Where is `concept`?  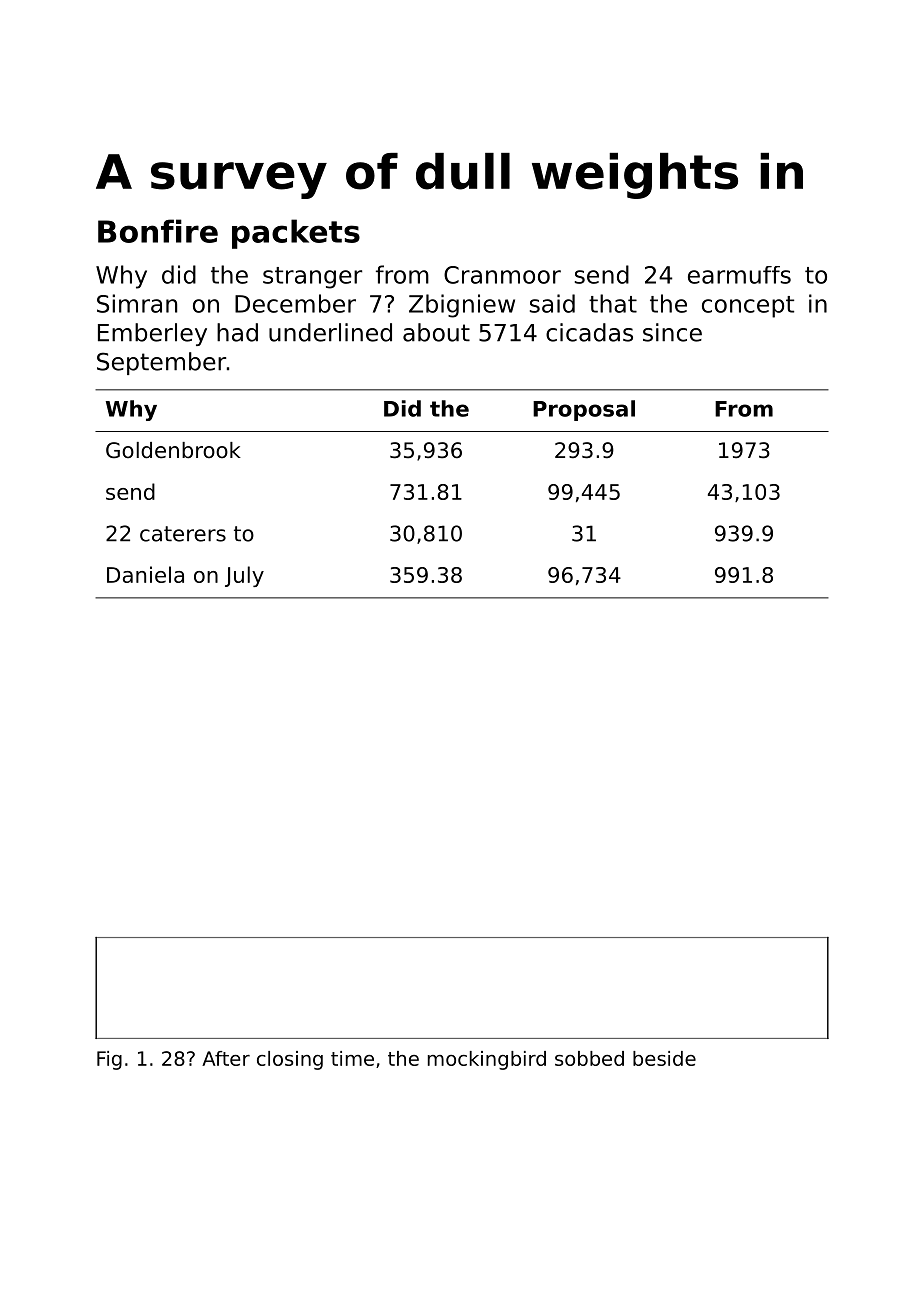 concept is located at coordinates (748, 307).
